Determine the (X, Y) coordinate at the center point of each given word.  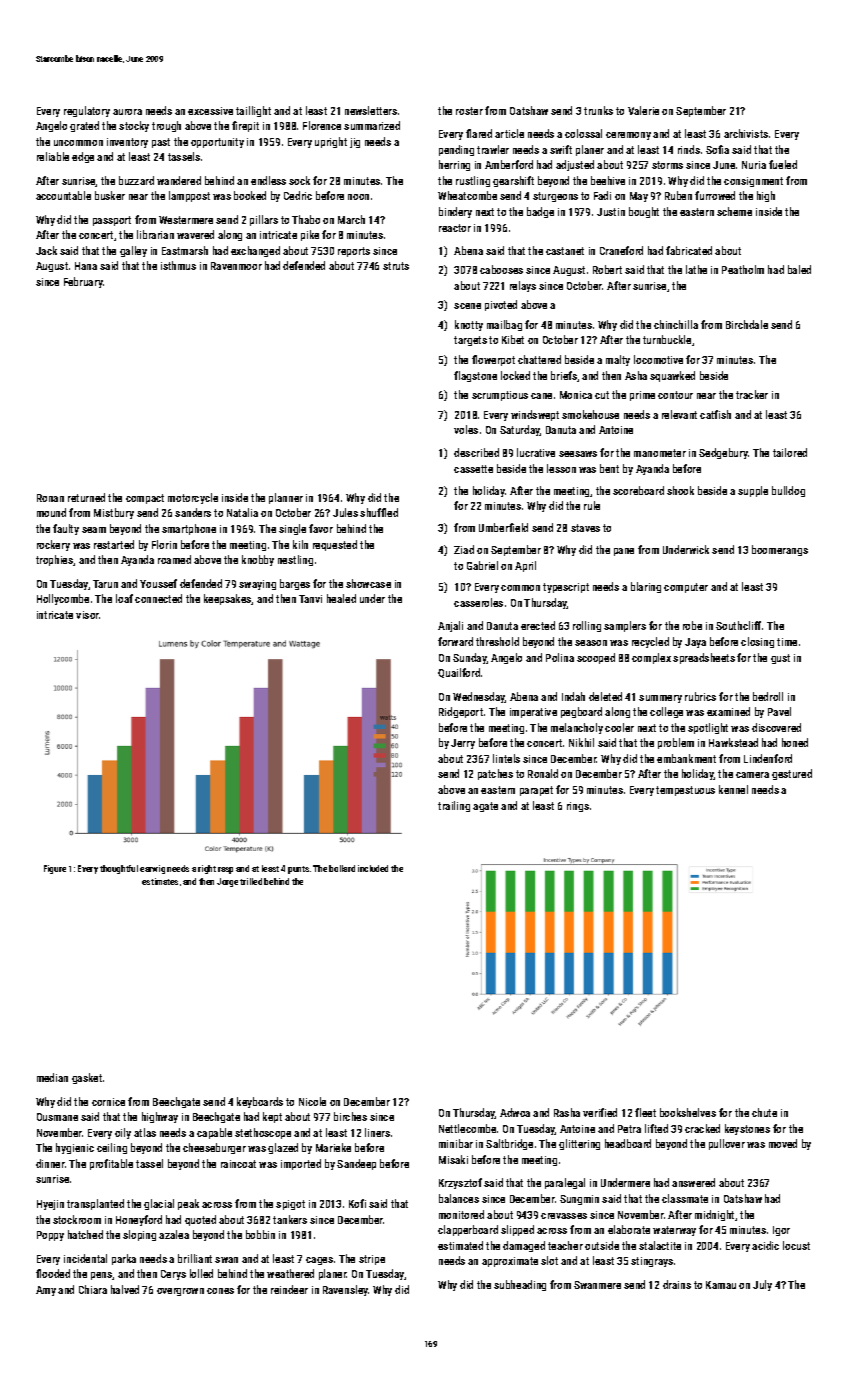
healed (341, 598)
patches (495, 774)
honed (795, 742)
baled (799, 269)
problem (676, 743)
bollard (342, 868)
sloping (139, 1235)
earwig (152, 869)
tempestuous (685, 791)
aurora (127, 112)
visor (87, 615)
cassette (473, 469)
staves (585, 528)
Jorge (227, 882)
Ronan (50, 498)
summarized (372, 125)
